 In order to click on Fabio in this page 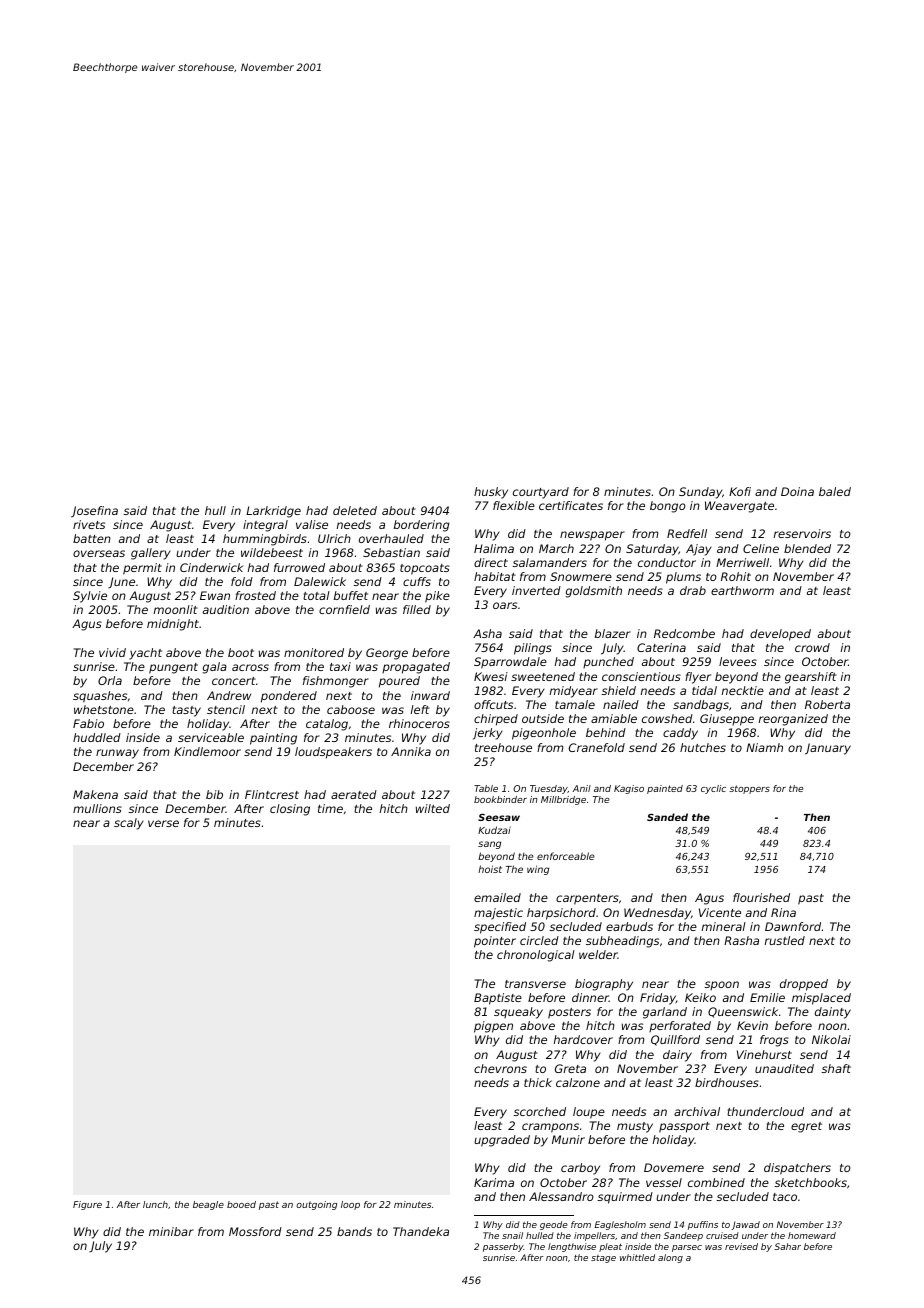, I will do `click(88, 723)`.
